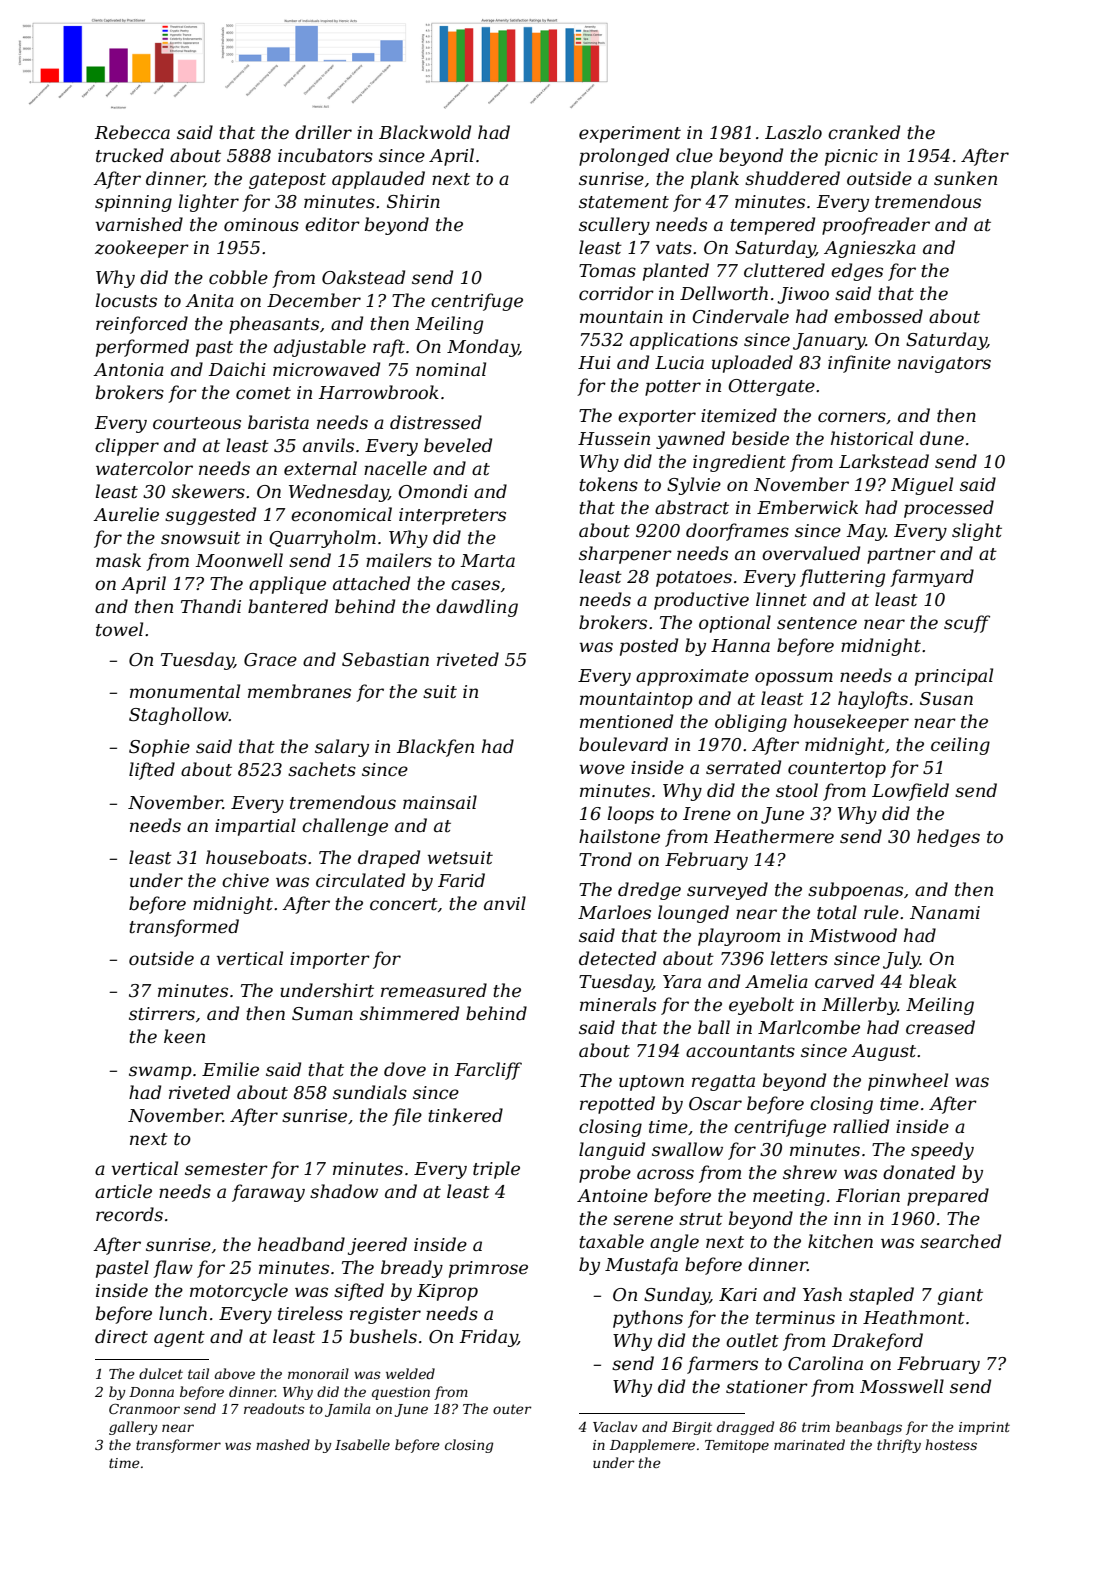 Image resolution: width=1110 pixels, height=1569 pixels. What do you see at coordinates (268, 1193) in the screenshot?
I see `faraway` at bounding box center [268, 1193].
